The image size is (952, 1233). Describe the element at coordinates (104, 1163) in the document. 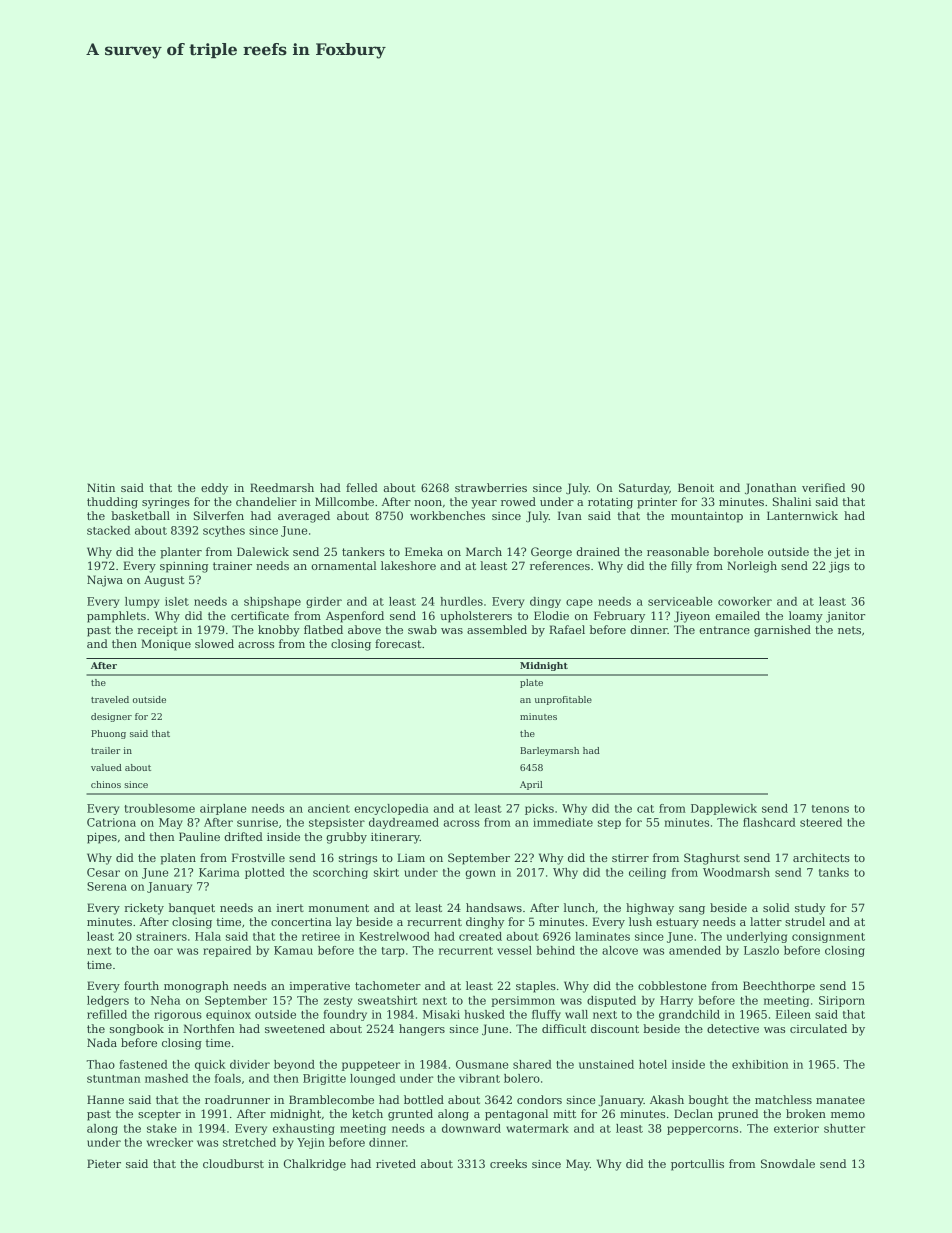

I see `Pieter` at that location.
